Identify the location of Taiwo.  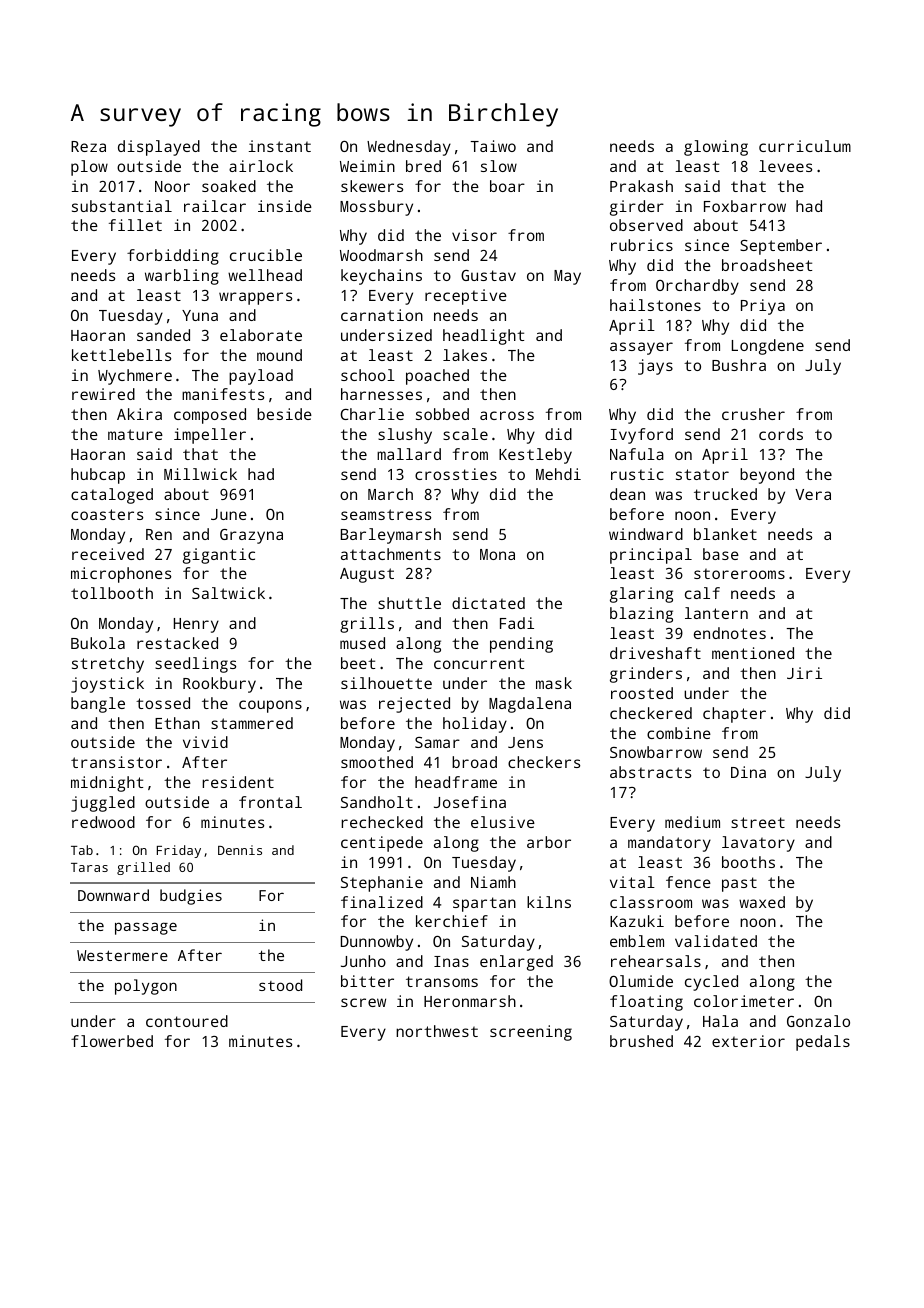
(493, 146).
